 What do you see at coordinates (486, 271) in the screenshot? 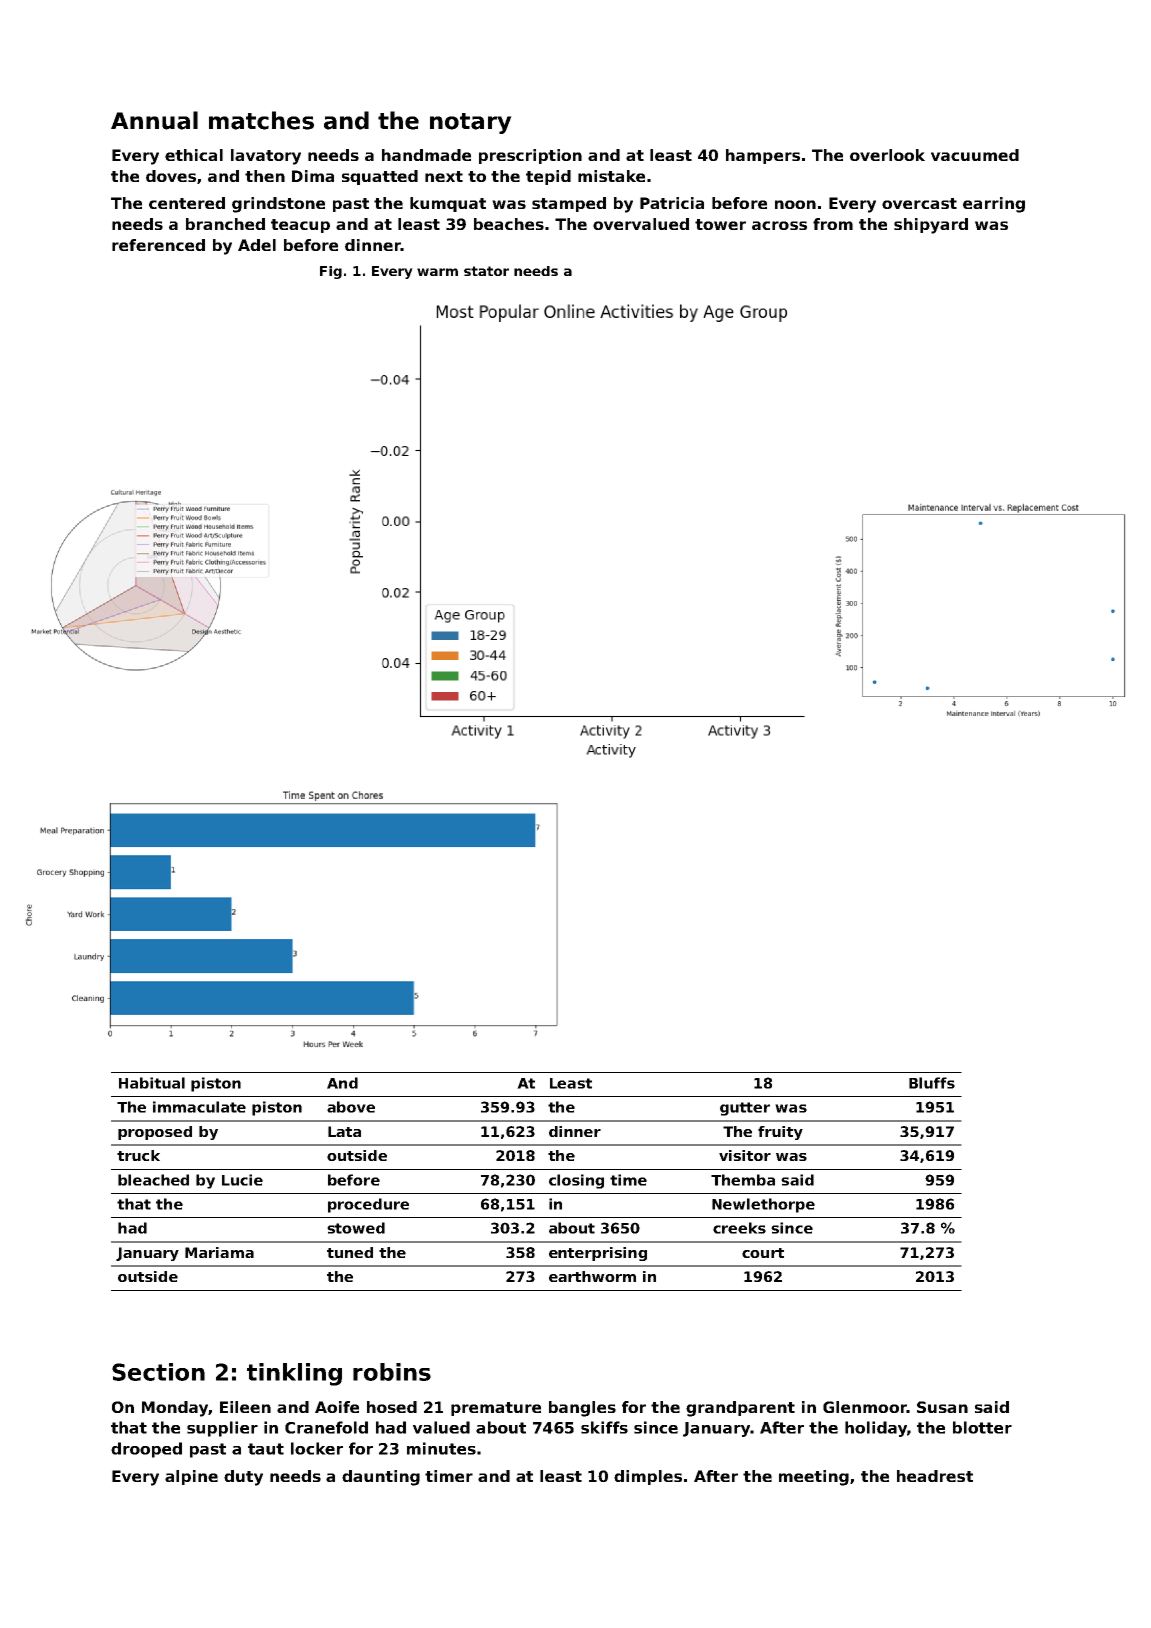
I see `stator` at bounding box center [486, 271].
